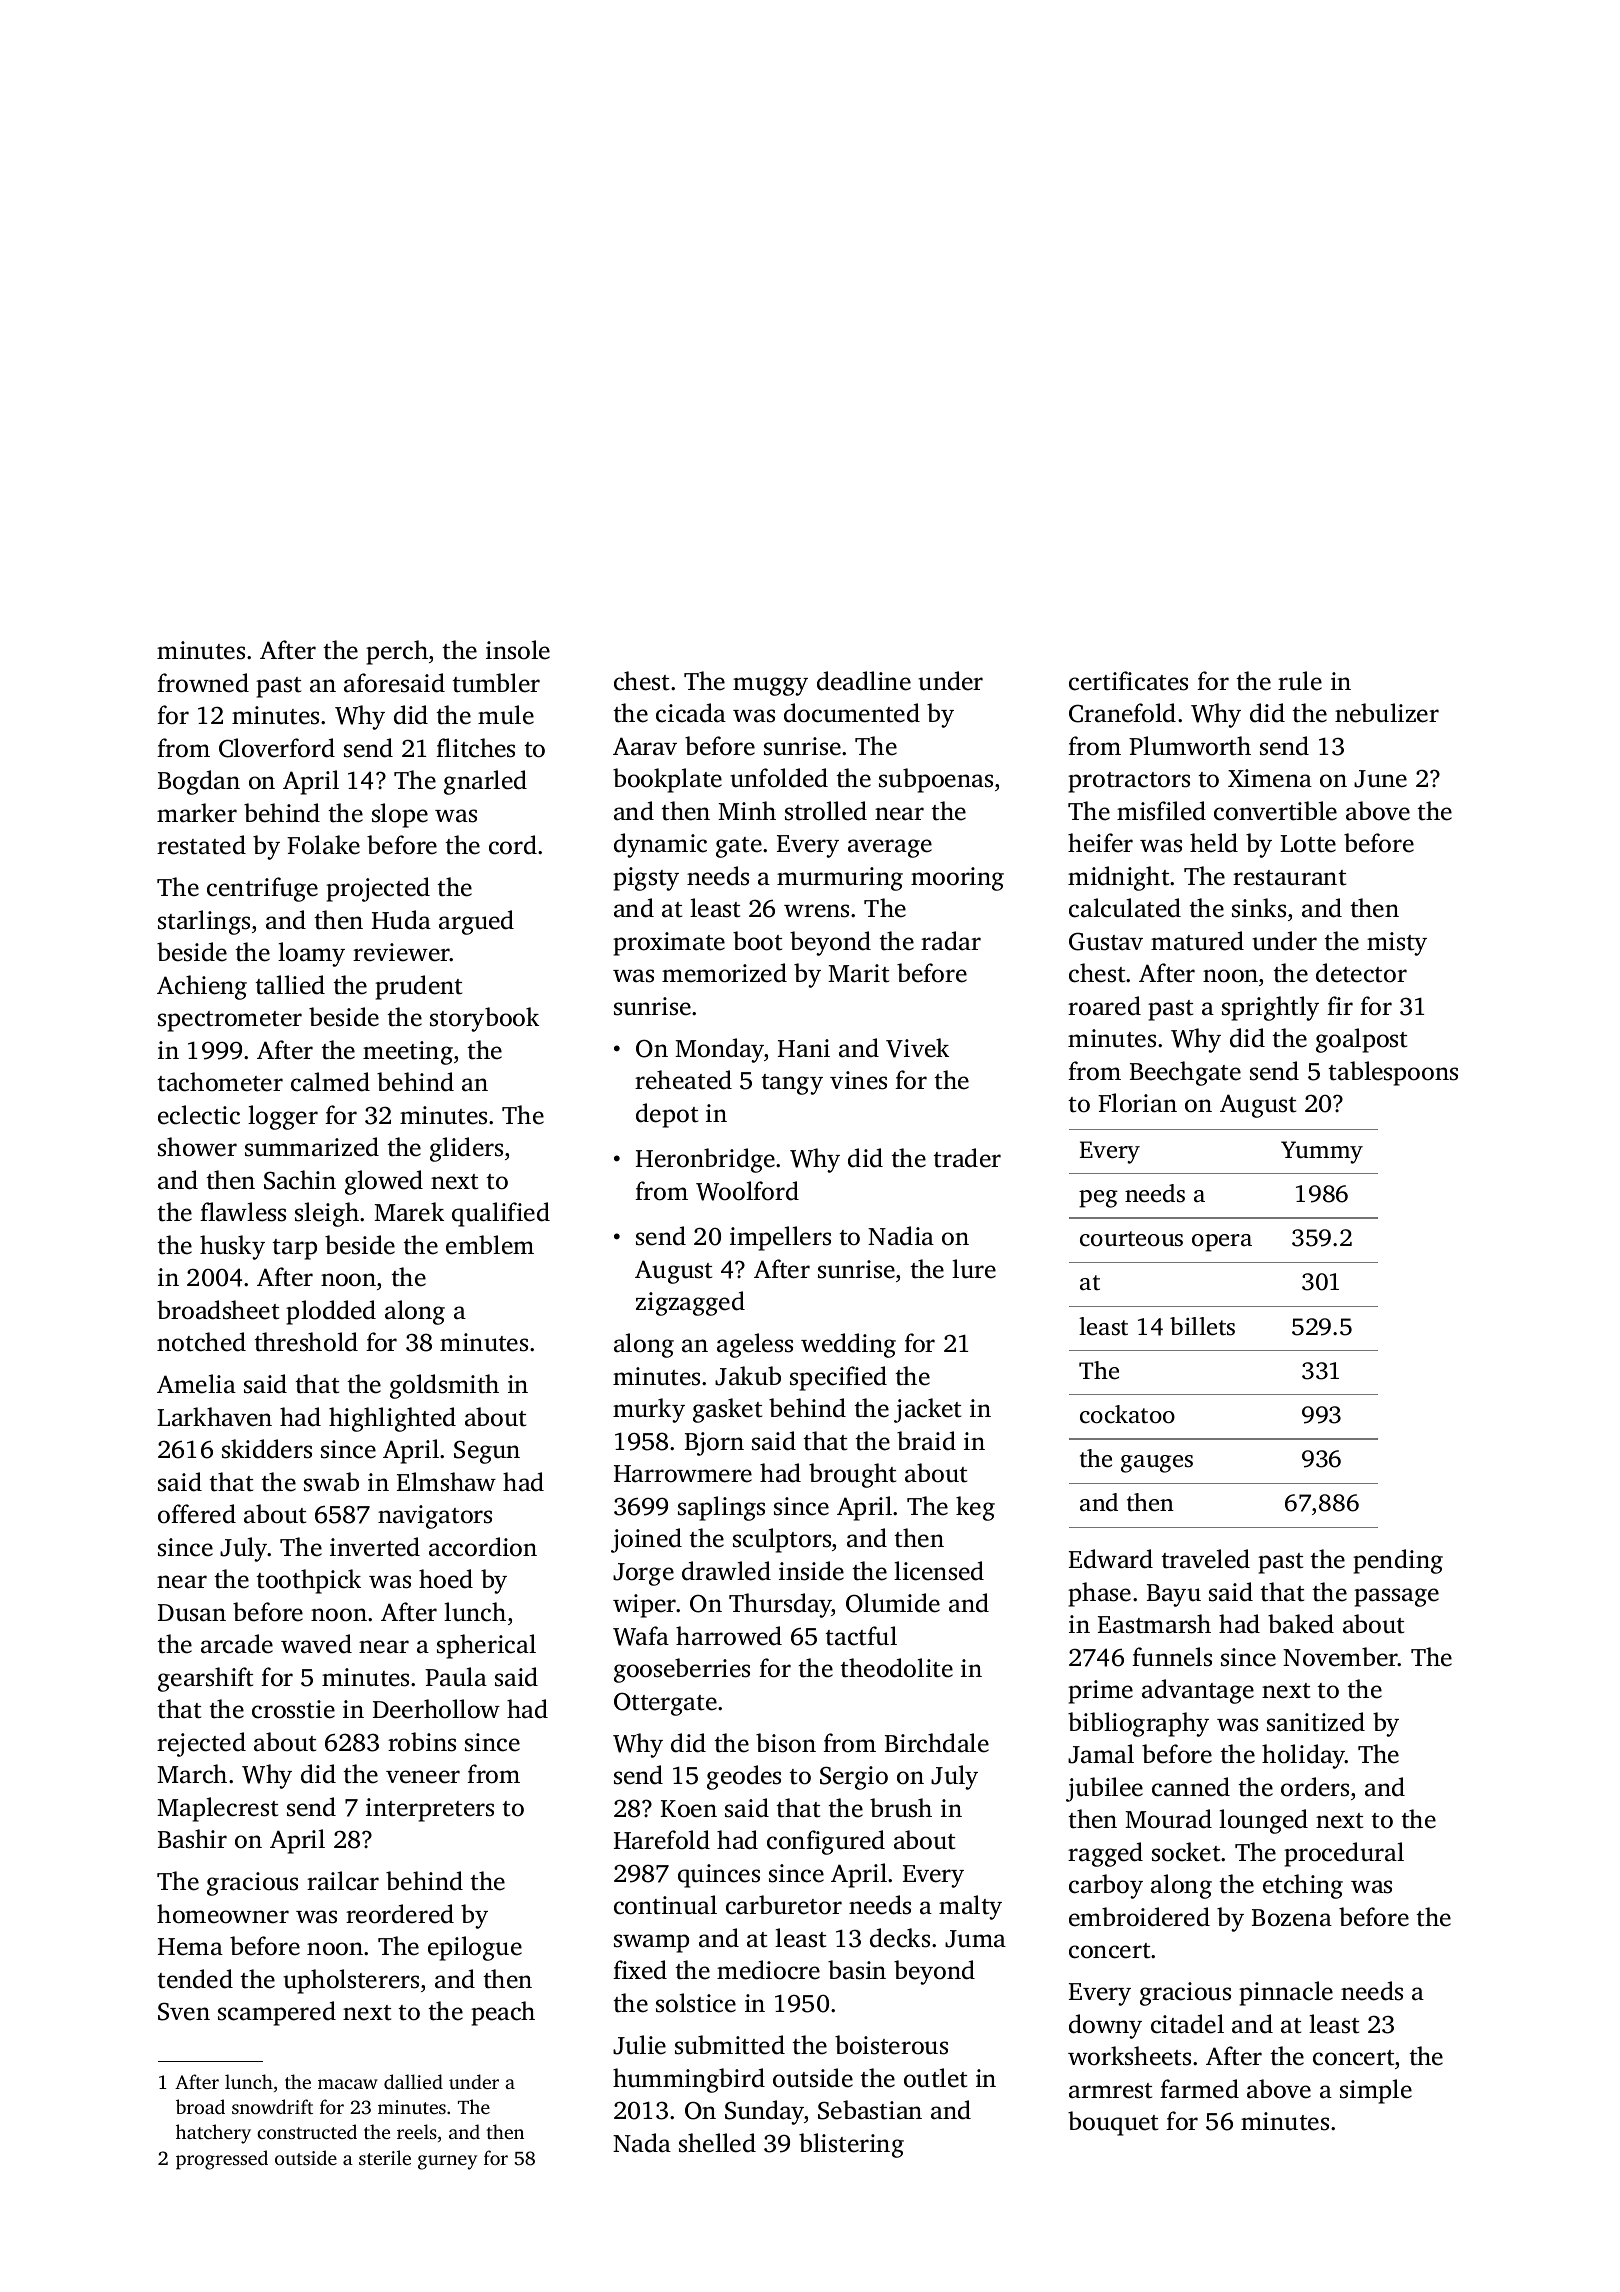 The height and width of the screenshot is (2292, 1620). What do you see at coordinates (1315, 1787) in the screenshot?
I see `orders` at bounding box center [1315, 1787].
